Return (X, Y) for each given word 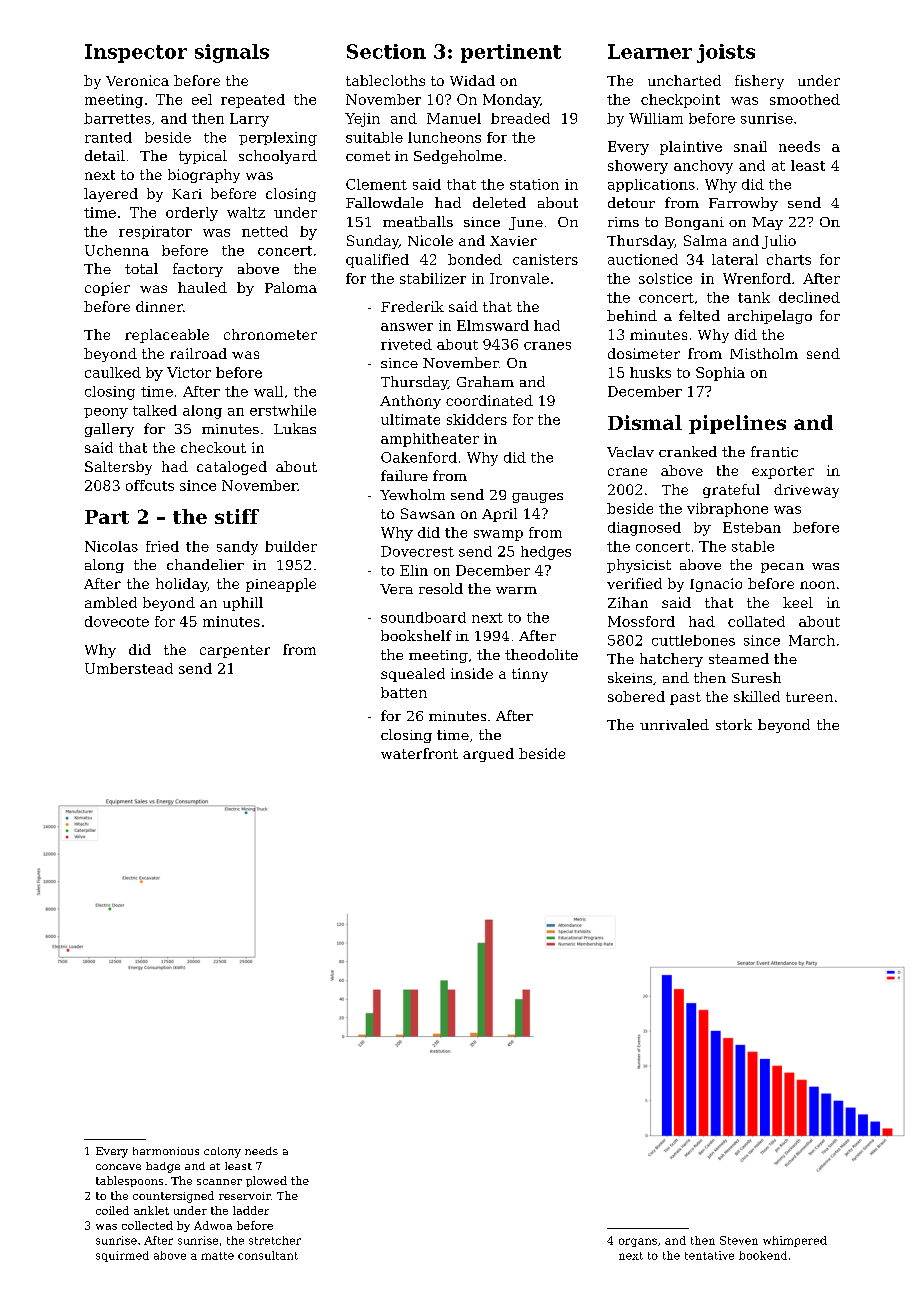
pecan (782, 568)
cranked (688, 451)
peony (106, 413)
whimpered (795, 1241)
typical (203, 157)
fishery (759, 82)
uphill (243, 604)
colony (222, 1152)
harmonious (166, 1151)
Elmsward (493, 325)
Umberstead (129, 668)
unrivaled (674, 724)
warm (516, 590)
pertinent (511, 53)
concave (118, 1167)
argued (488, 755)
